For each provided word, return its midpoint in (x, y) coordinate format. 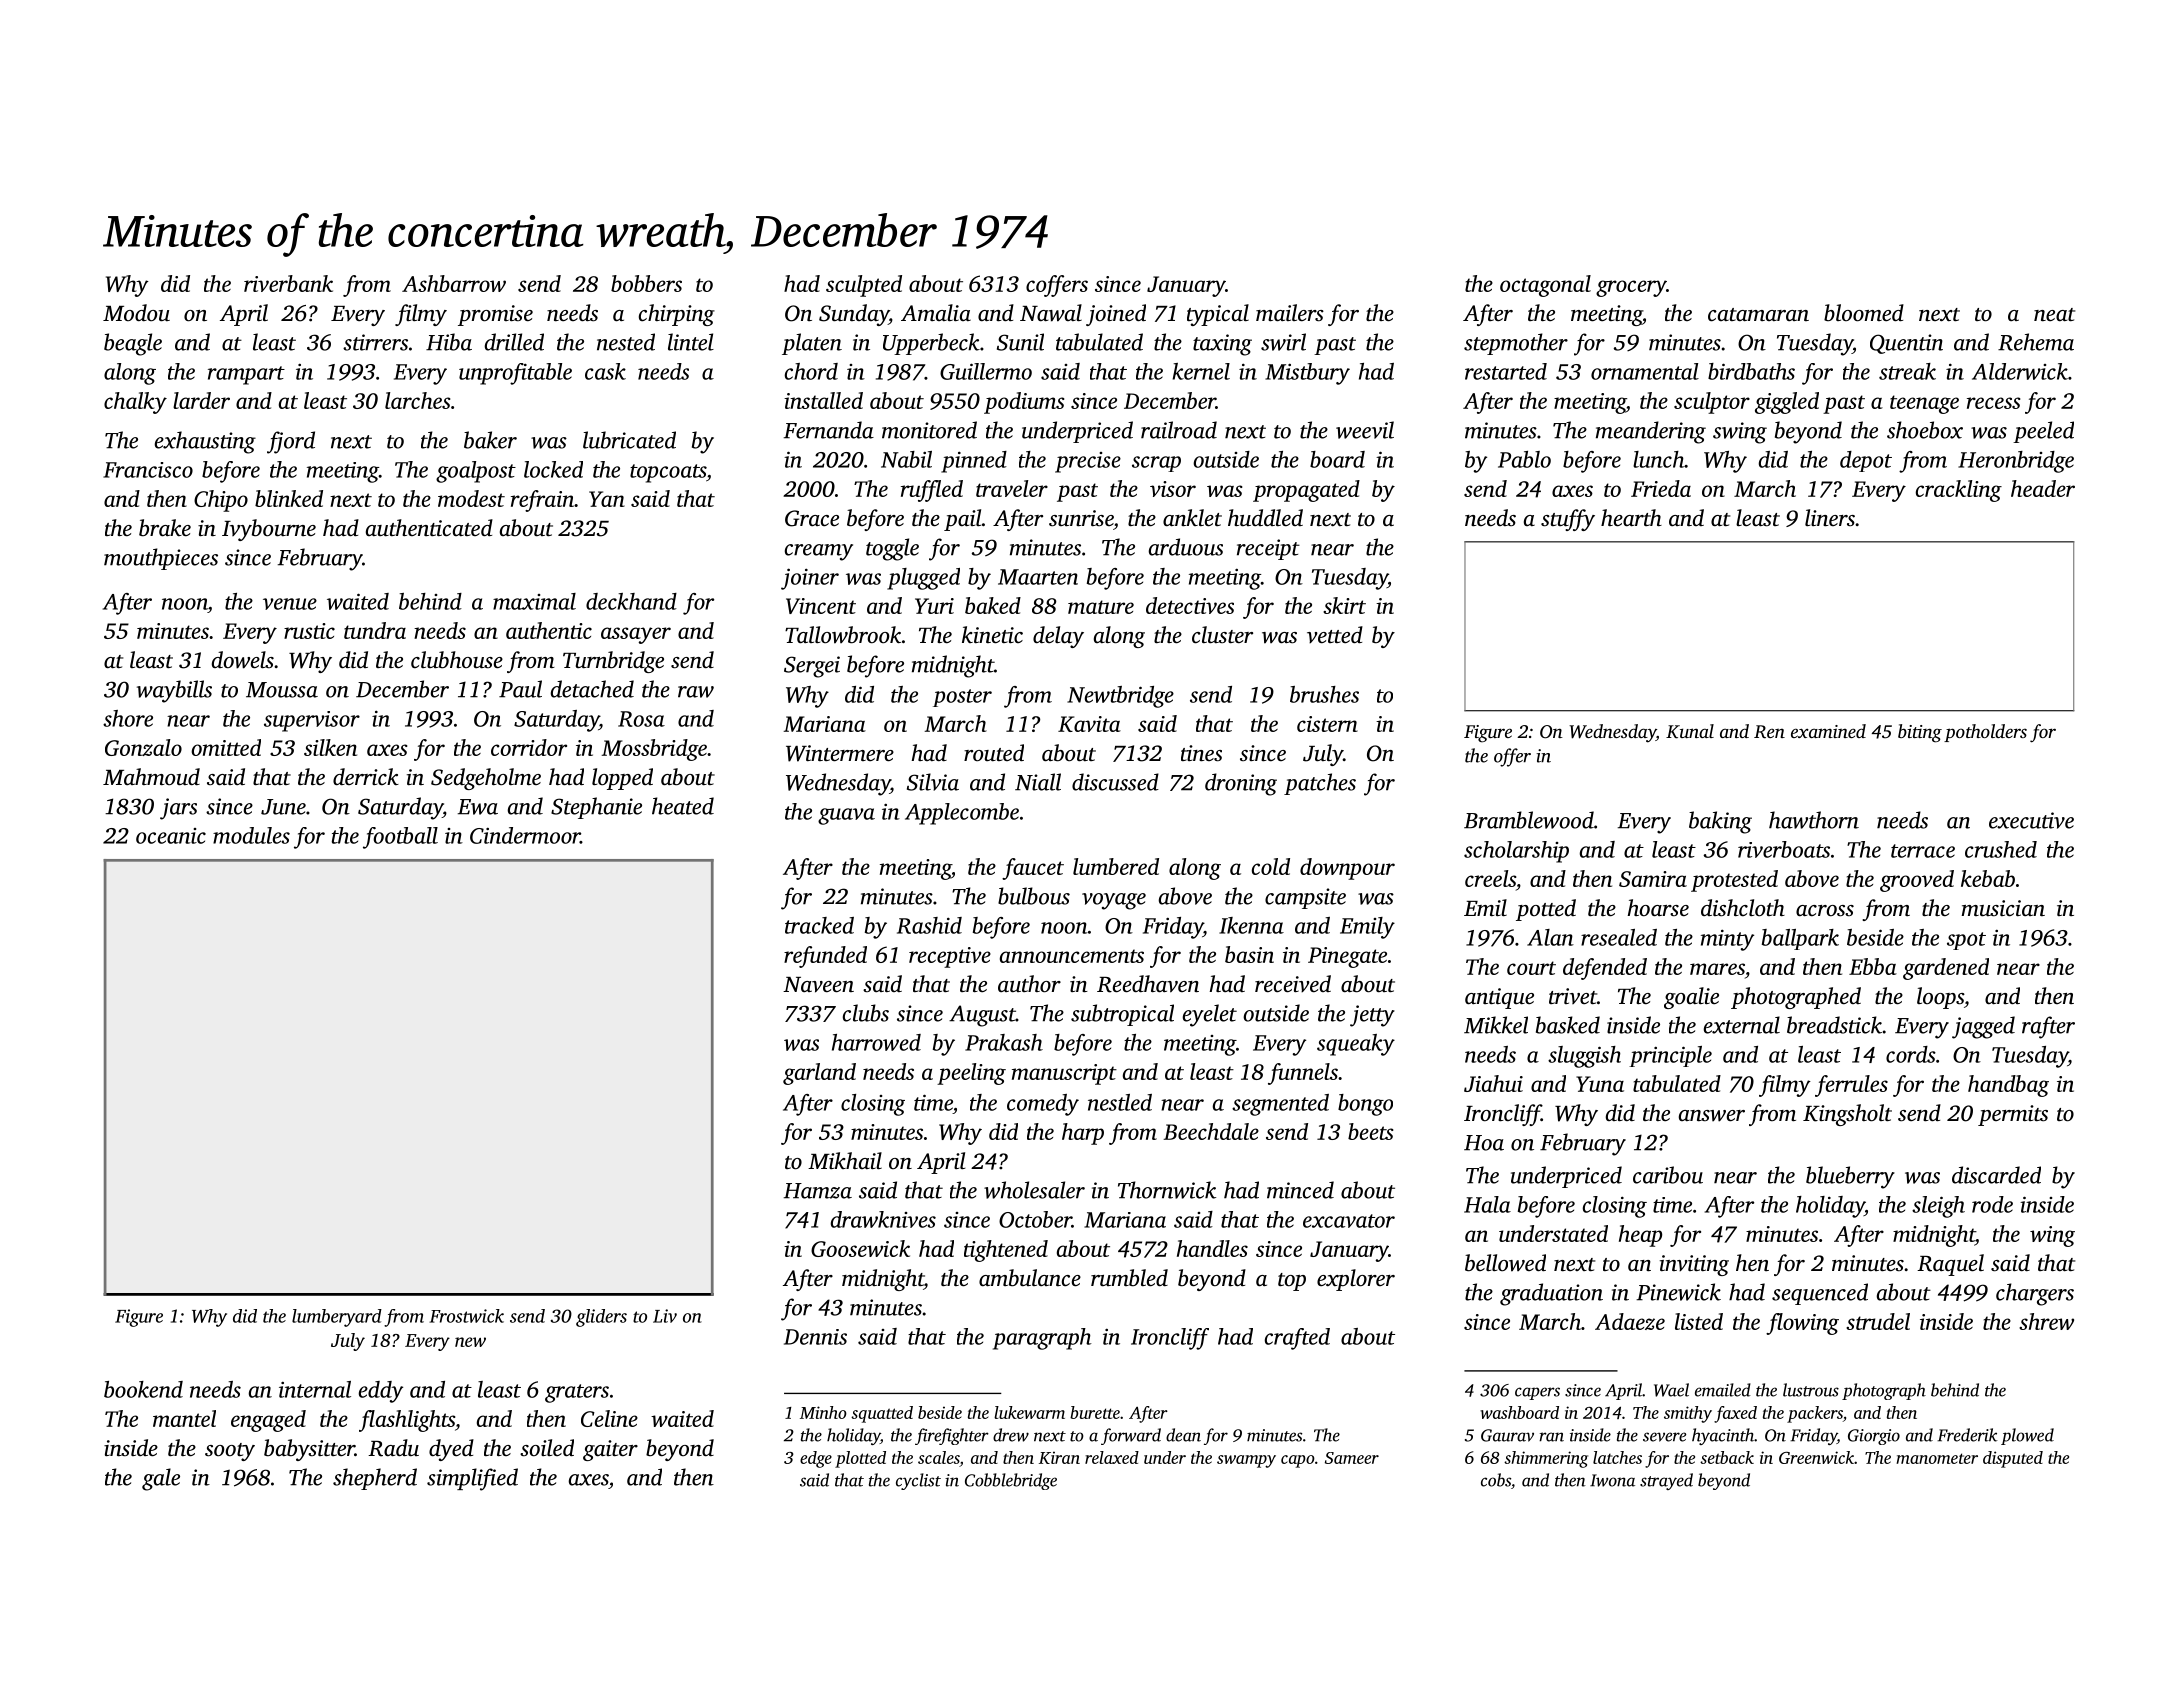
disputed (2013, 1459)
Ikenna (1251, 925)
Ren (1769, 732)
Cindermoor (525, 835)
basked (1568, 1025)
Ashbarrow (454, 283)
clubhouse (457, 660)
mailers (1290, 313)
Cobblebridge (1011, 1481)
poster (962, 698)
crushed (2001, 849)
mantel (184, 1418)
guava (846, 816)
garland (819, 1074)
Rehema (2036, 342)
